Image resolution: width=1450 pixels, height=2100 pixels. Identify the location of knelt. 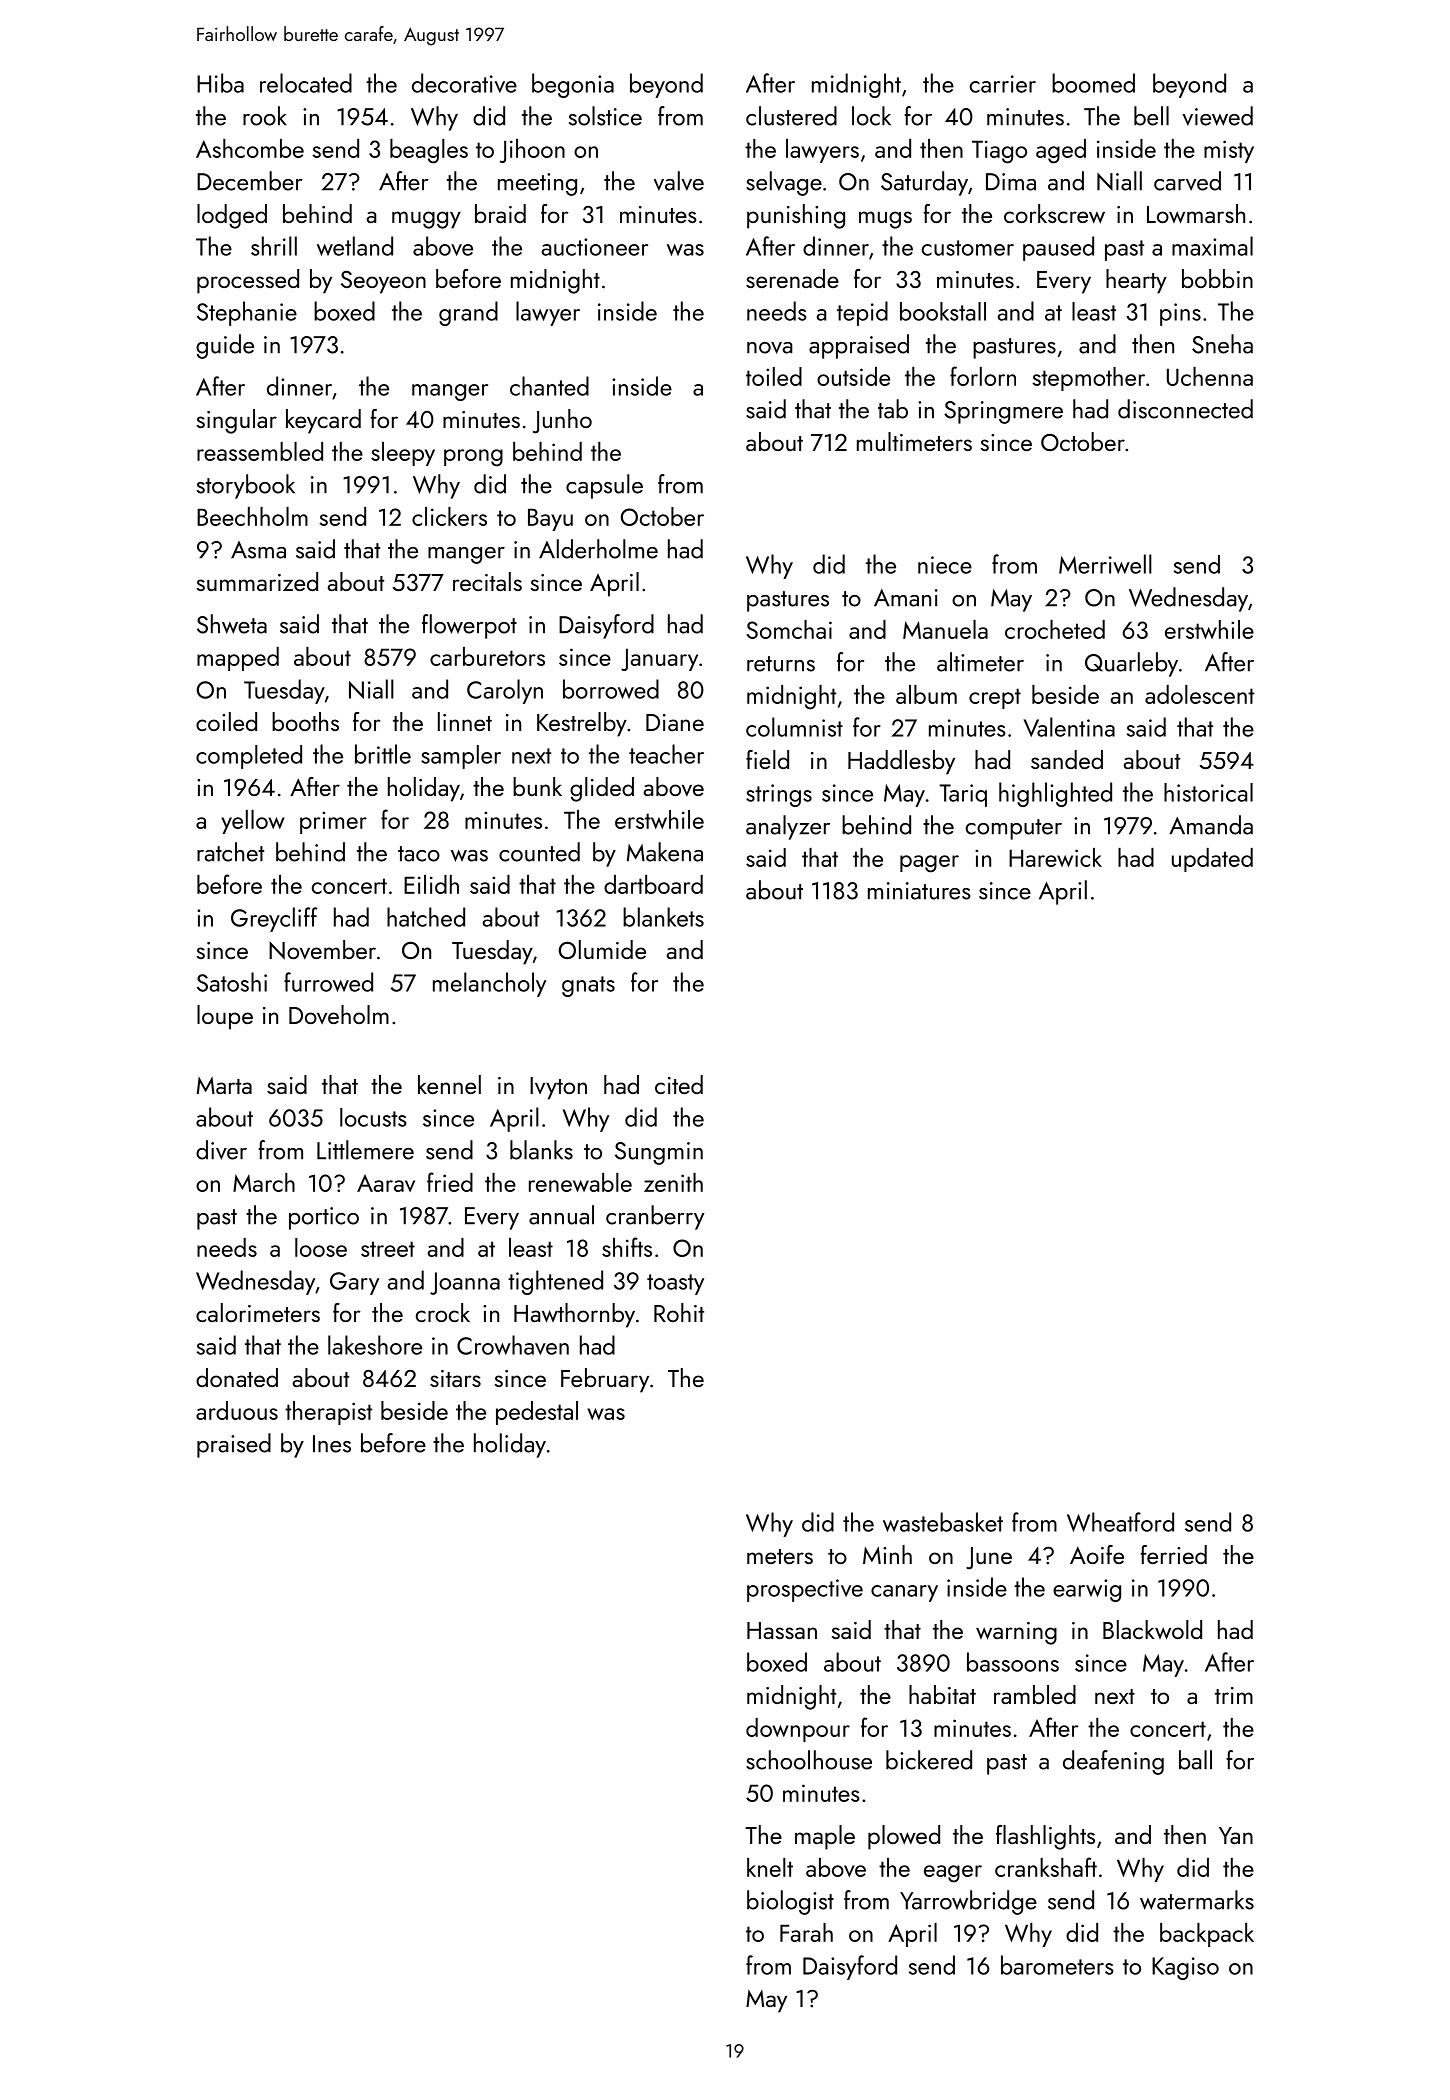
(770, 1867).
